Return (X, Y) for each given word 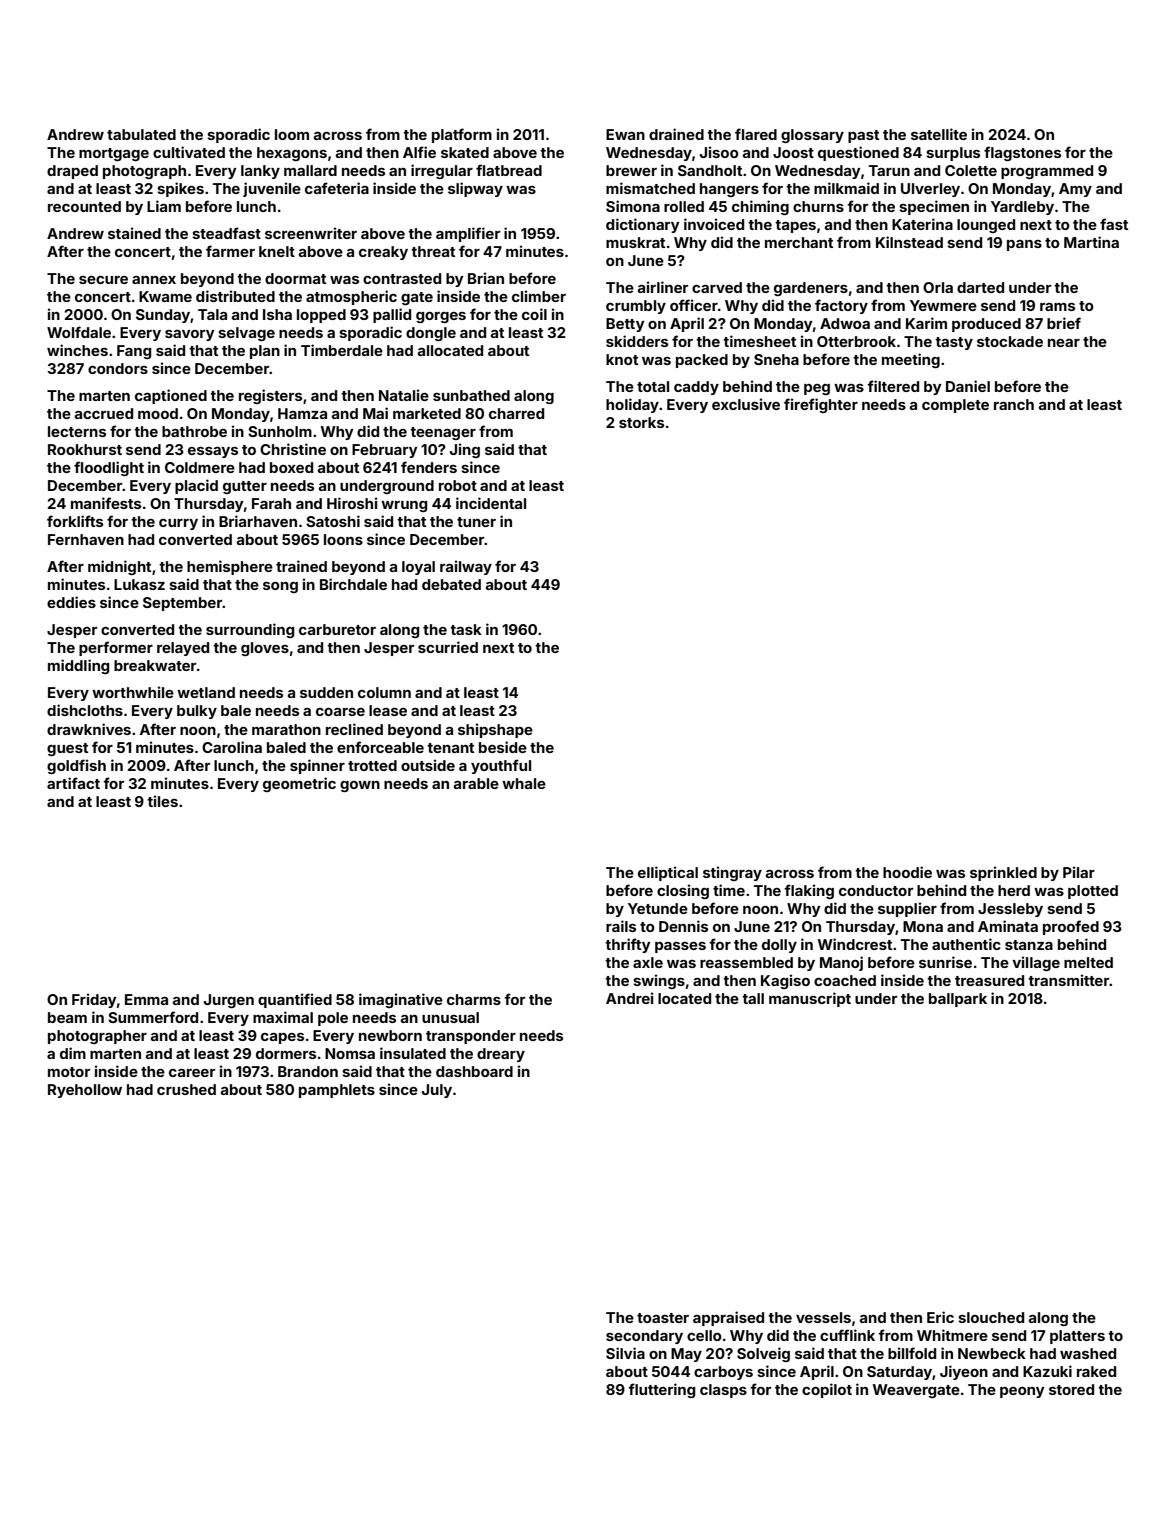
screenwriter (311, 233)
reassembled (746, 962)
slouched (991, 1317)
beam (67, 1017)
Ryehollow (85, 1091)
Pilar (1079, 872)
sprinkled (1003, 873)
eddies (71, 602)
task (466, 629)
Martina (1091, 242)
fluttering (662, 1390)
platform (462, 135)
